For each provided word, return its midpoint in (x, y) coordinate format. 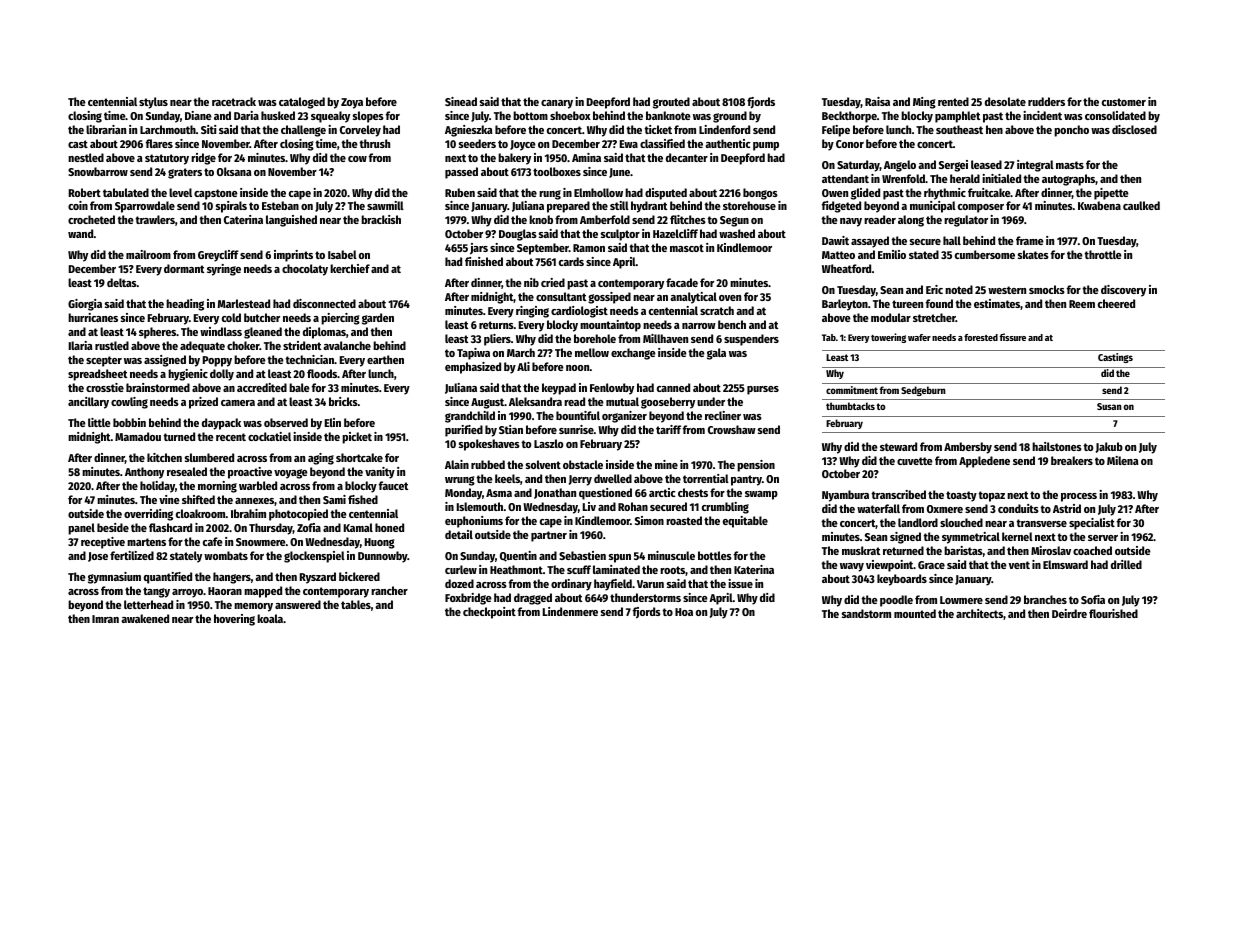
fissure (1013, 337)
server (1103, 538)
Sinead (461, 101)
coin (78, 205)
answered (298, 604)
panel (81, 529)
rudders (1046, 101)
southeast (959, 129)
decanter (687, 157)
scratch (717, 310)
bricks (343, 401)
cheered (1116, 303)
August (487, 403)
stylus (153, 103)
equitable (745, 522)
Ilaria (81, 345)
